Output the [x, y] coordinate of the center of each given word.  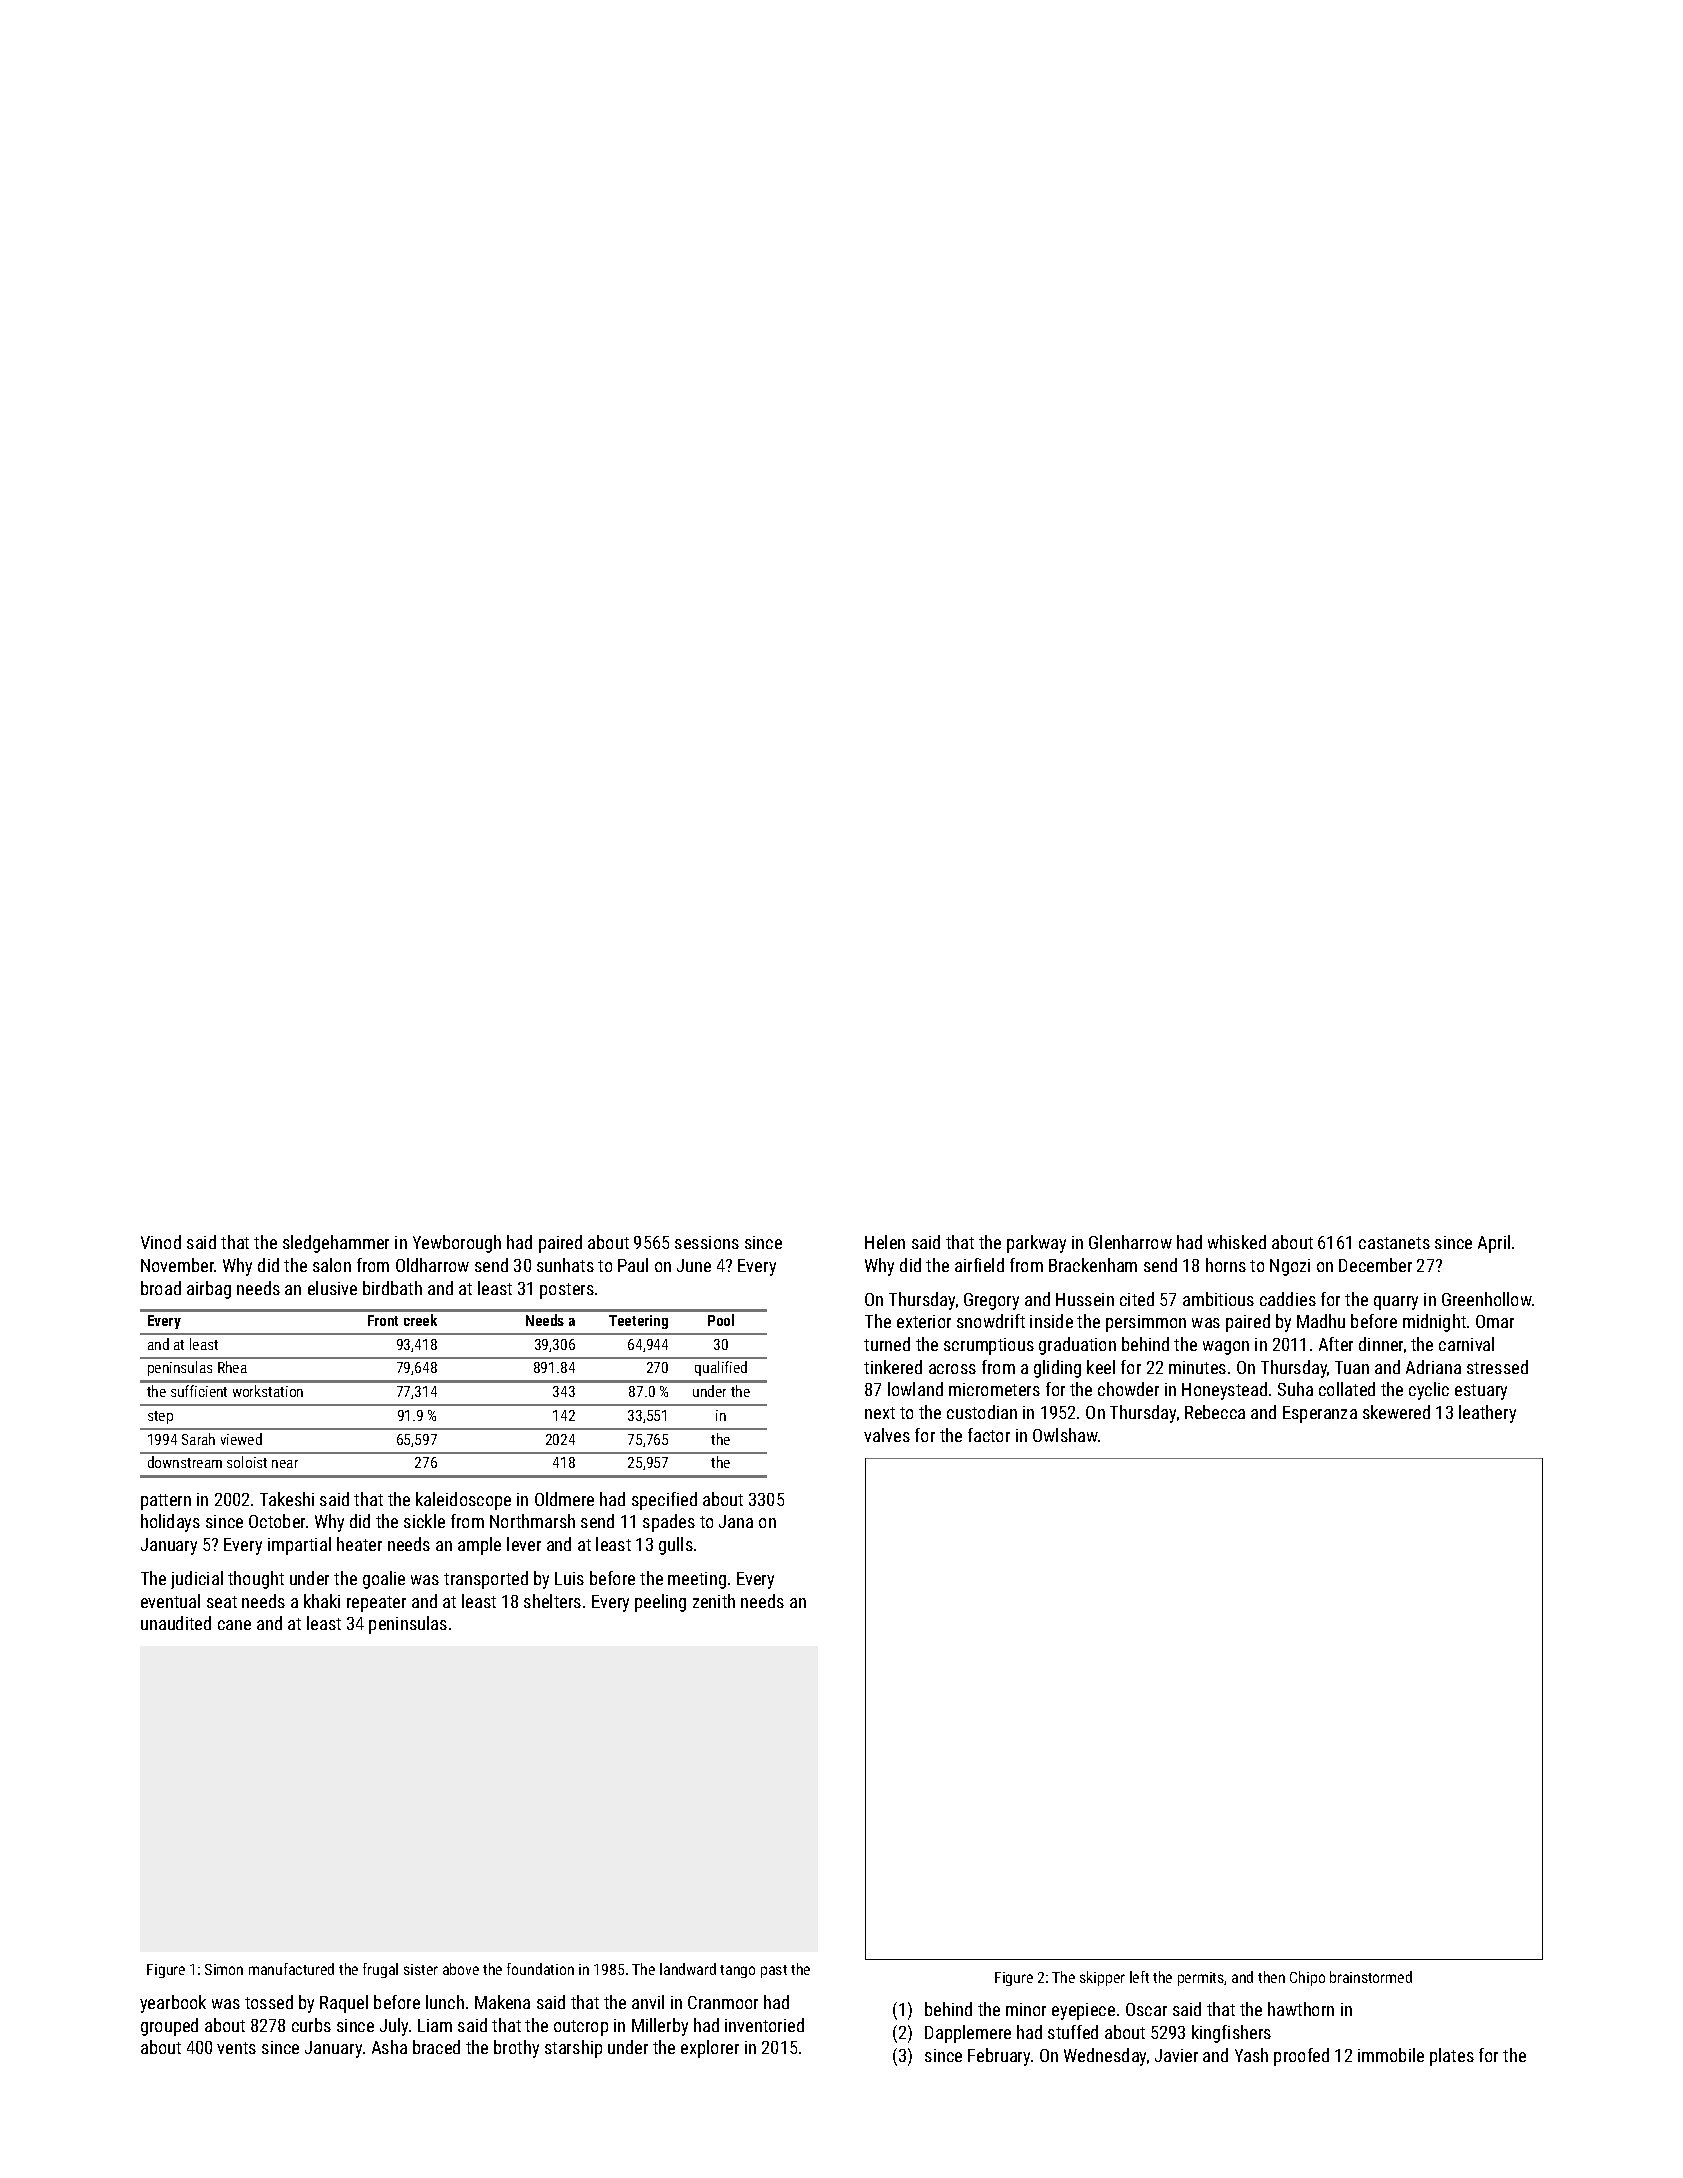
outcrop [581, 2028]
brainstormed [1371, 1977]
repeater [376, 1604]
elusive [332, 1288]
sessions [707, 1242]
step [160, 1417]
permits [1201, 1979]
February [999, 2057]
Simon [224, 1969]
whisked [1237, 1242]
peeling [660, 1603]
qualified [721, 1368]
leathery [1487, 1414]
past [774, 1971]
